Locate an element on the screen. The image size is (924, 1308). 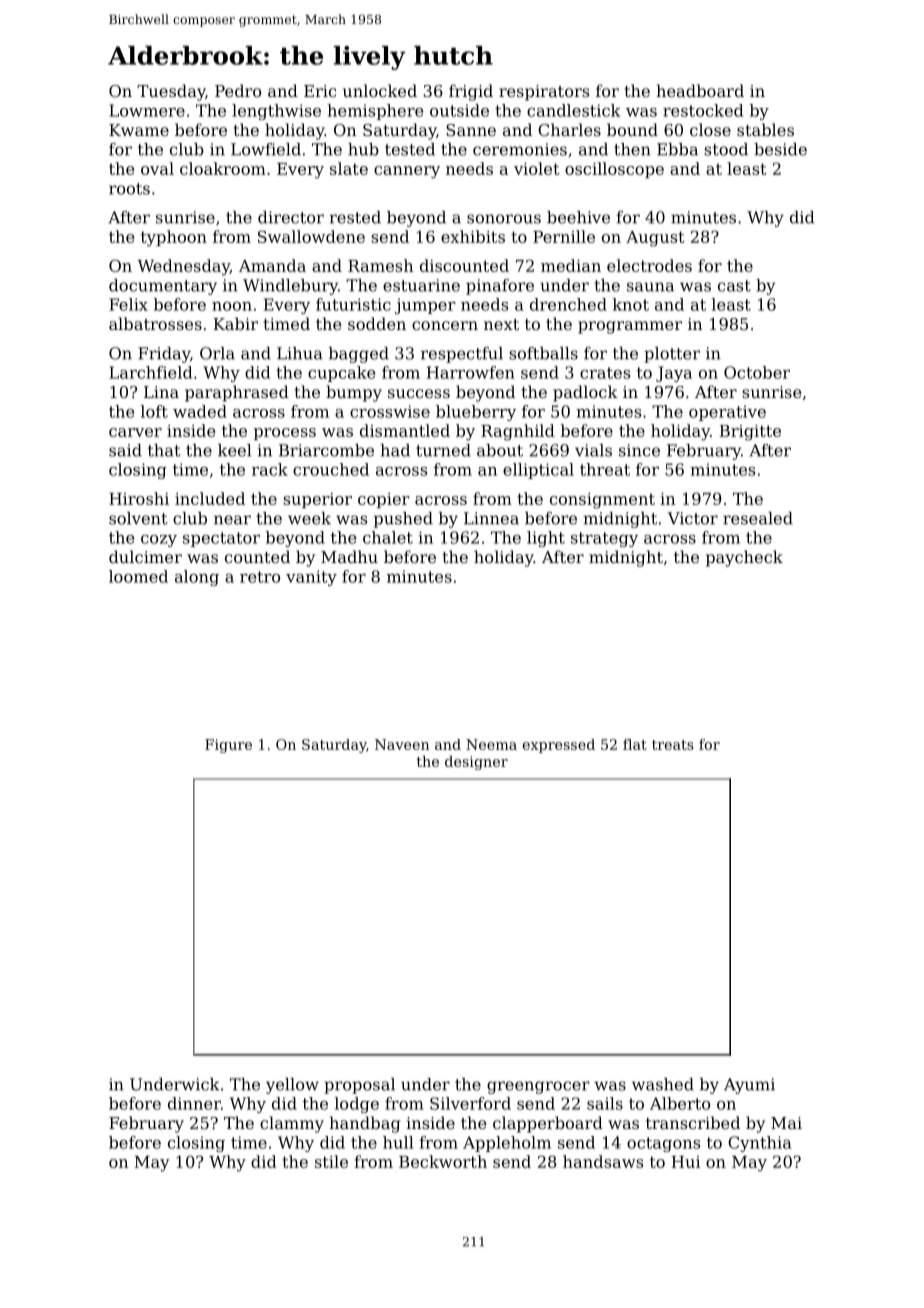
Naveen is located at coordinates (402, 744).
